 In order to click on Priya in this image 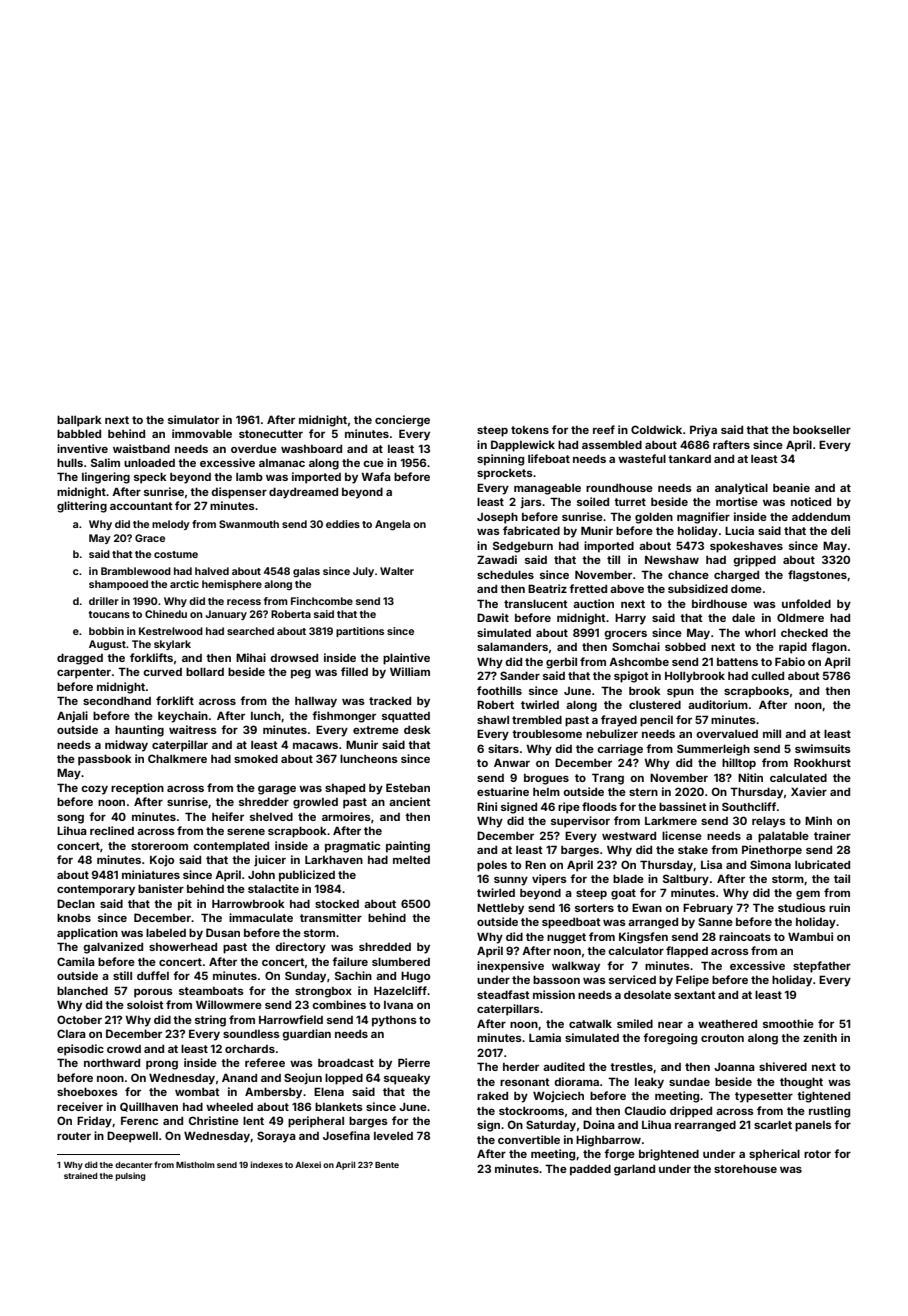, I will do `click(703, 431)`.
